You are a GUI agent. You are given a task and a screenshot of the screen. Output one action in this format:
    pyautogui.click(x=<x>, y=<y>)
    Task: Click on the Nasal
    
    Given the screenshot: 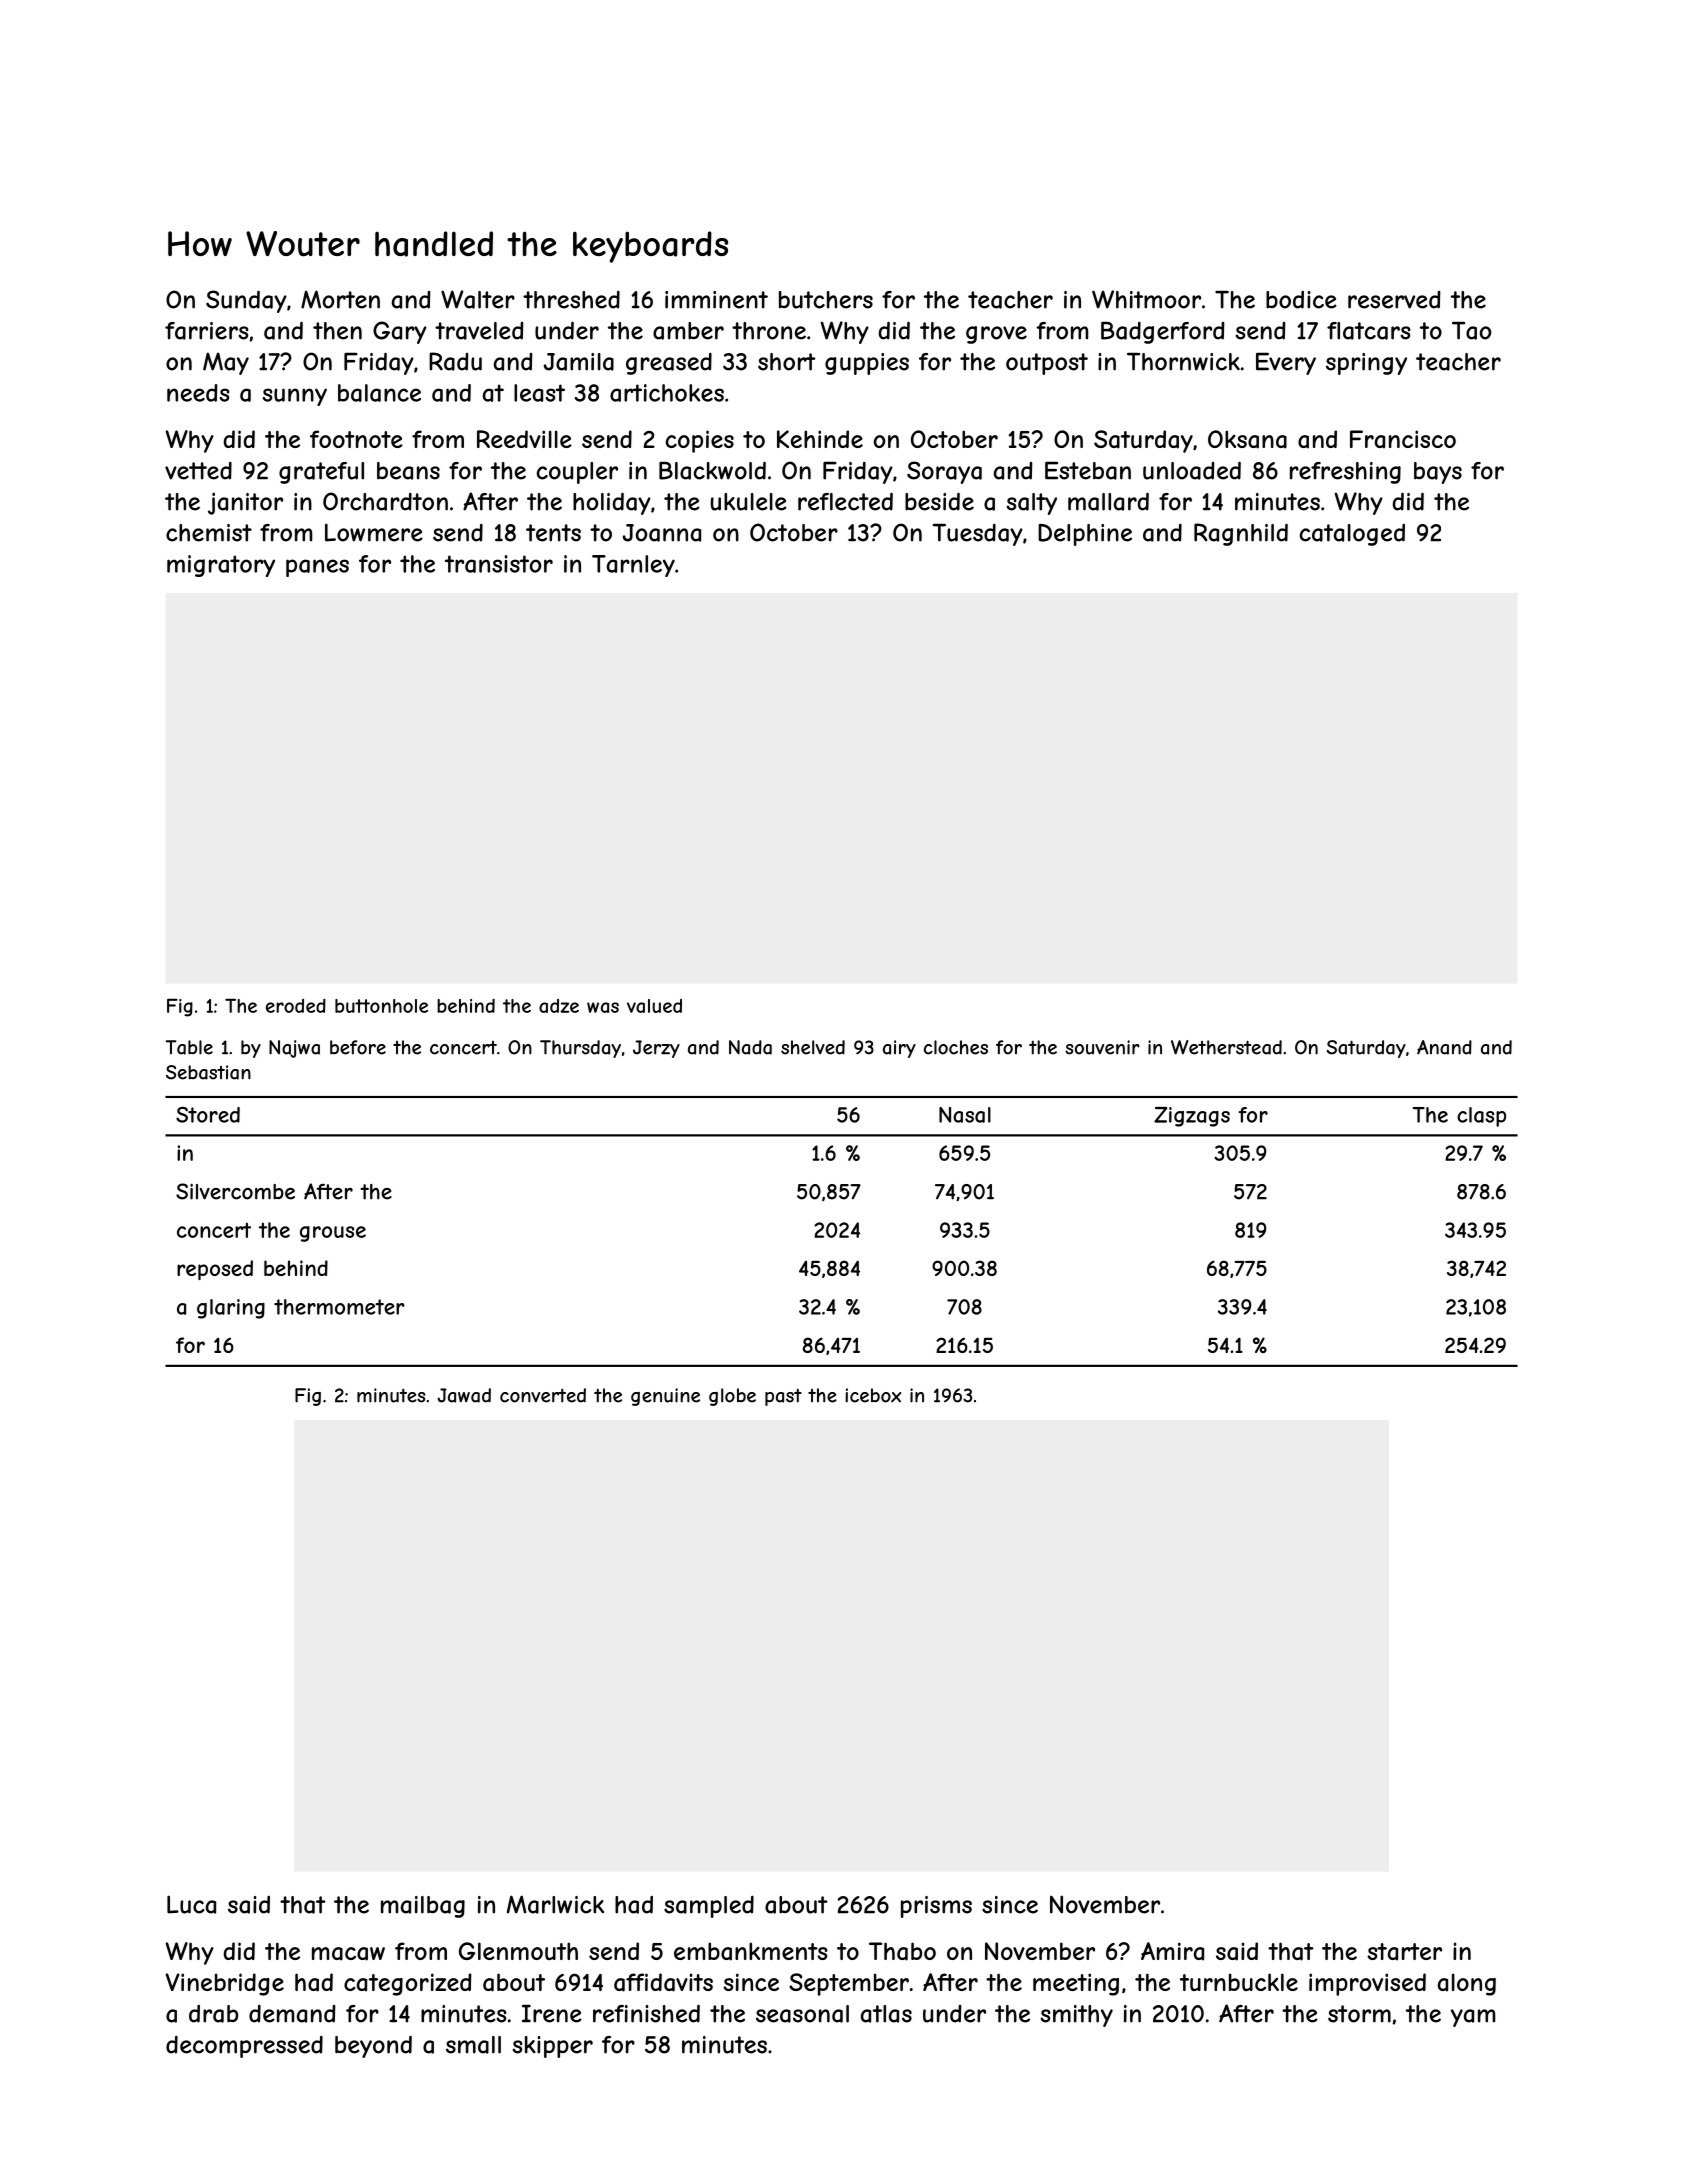 What is the action you would take?
    pyautogui.click(x=965, y=1115)
